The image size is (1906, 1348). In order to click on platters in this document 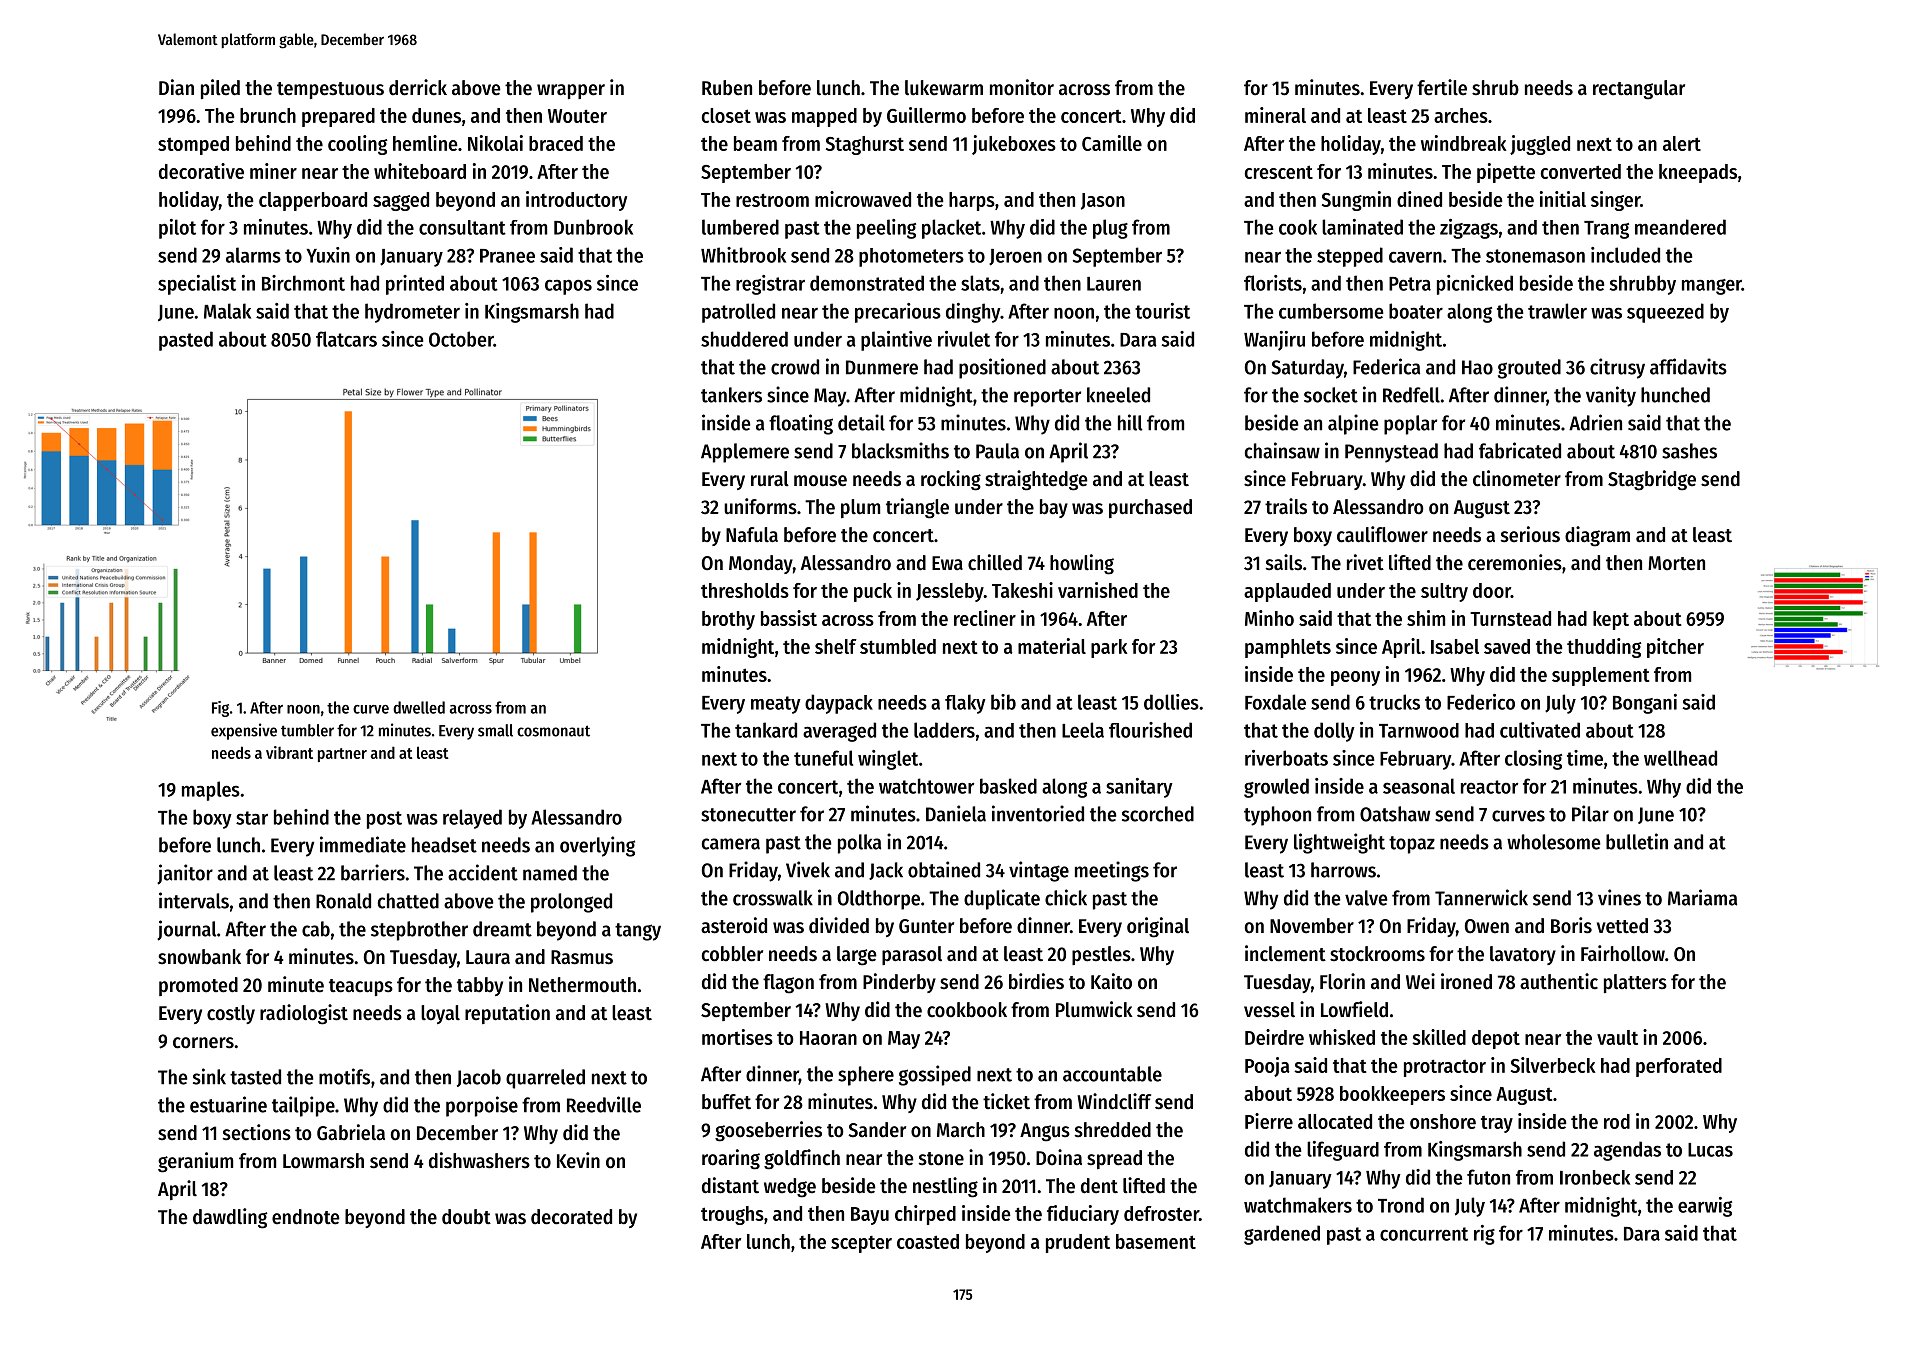, I will do `click(1635, 983)`.
